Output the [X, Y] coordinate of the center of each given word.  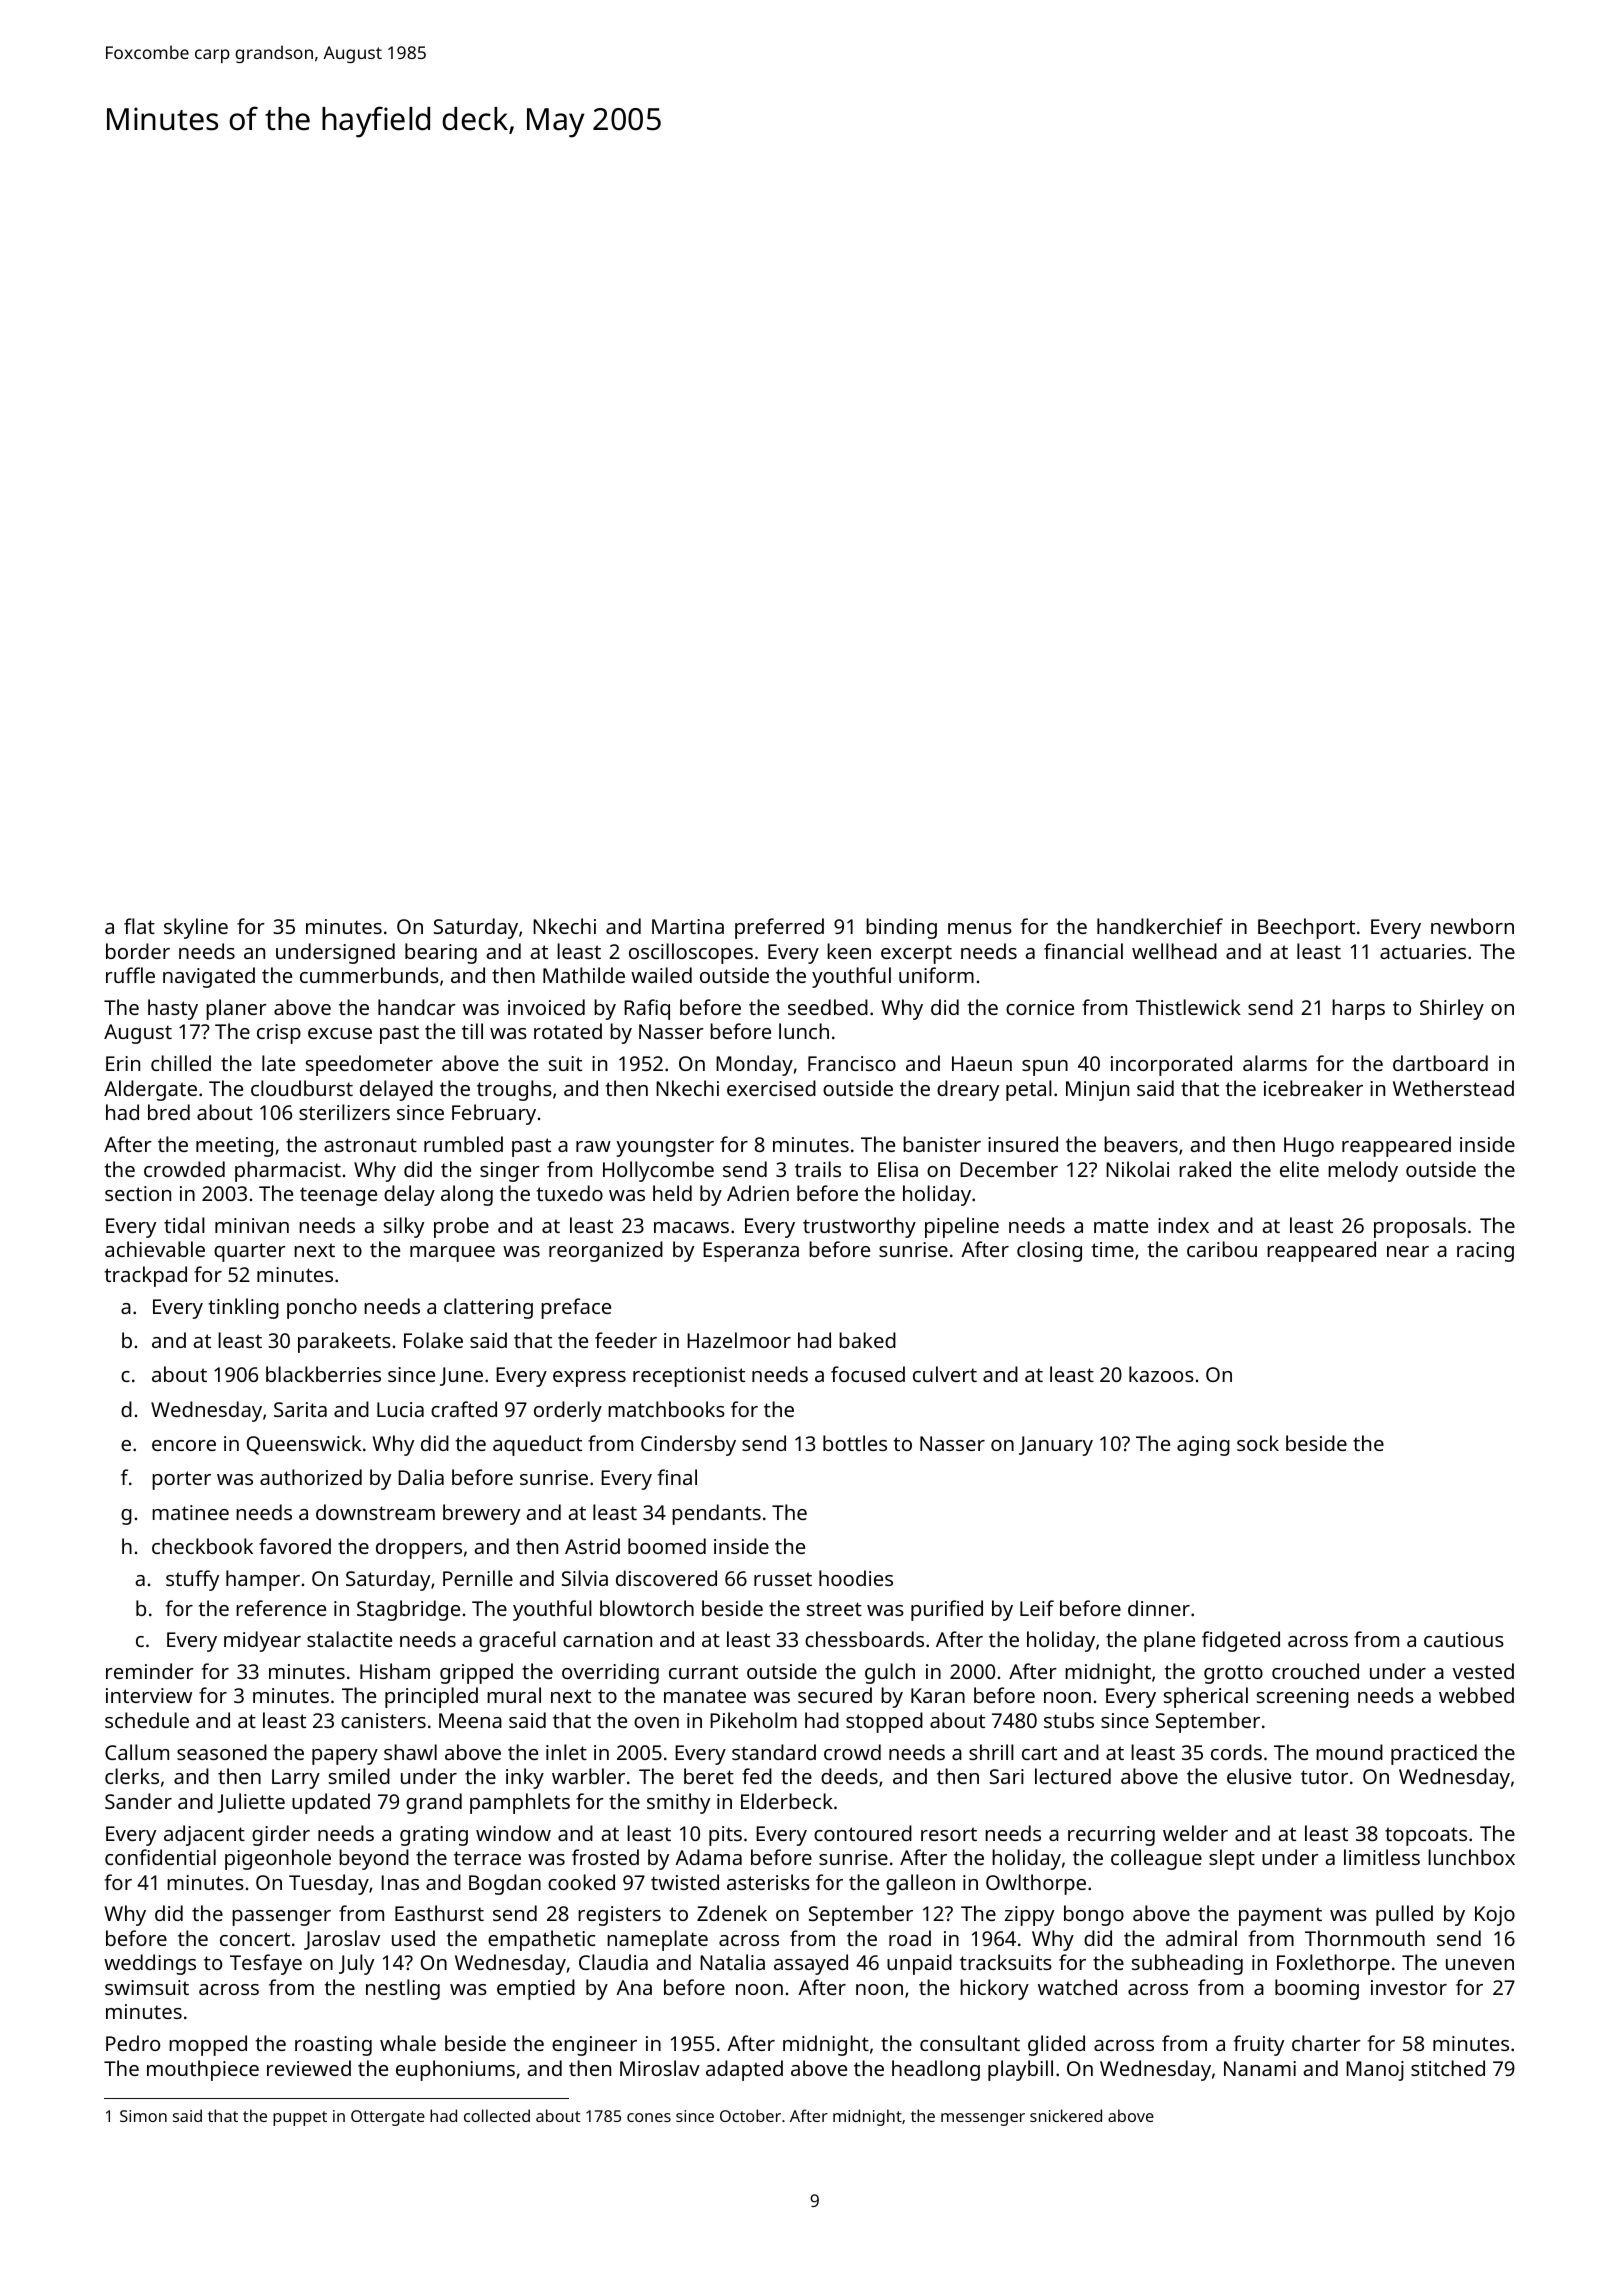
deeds [849, 1776]
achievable [155, 1249]
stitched [1448, 2068]
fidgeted [1241, 1641]
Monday [754, 1065]
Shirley [1452, 1009]
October [750, 2115]
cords [1236, 1752]
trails [818, 1169]
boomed [667, 1546]
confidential [160, 1857]
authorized [311, 1477]
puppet [300, 2118]
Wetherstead [1453, 1088]
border [138, 951]
